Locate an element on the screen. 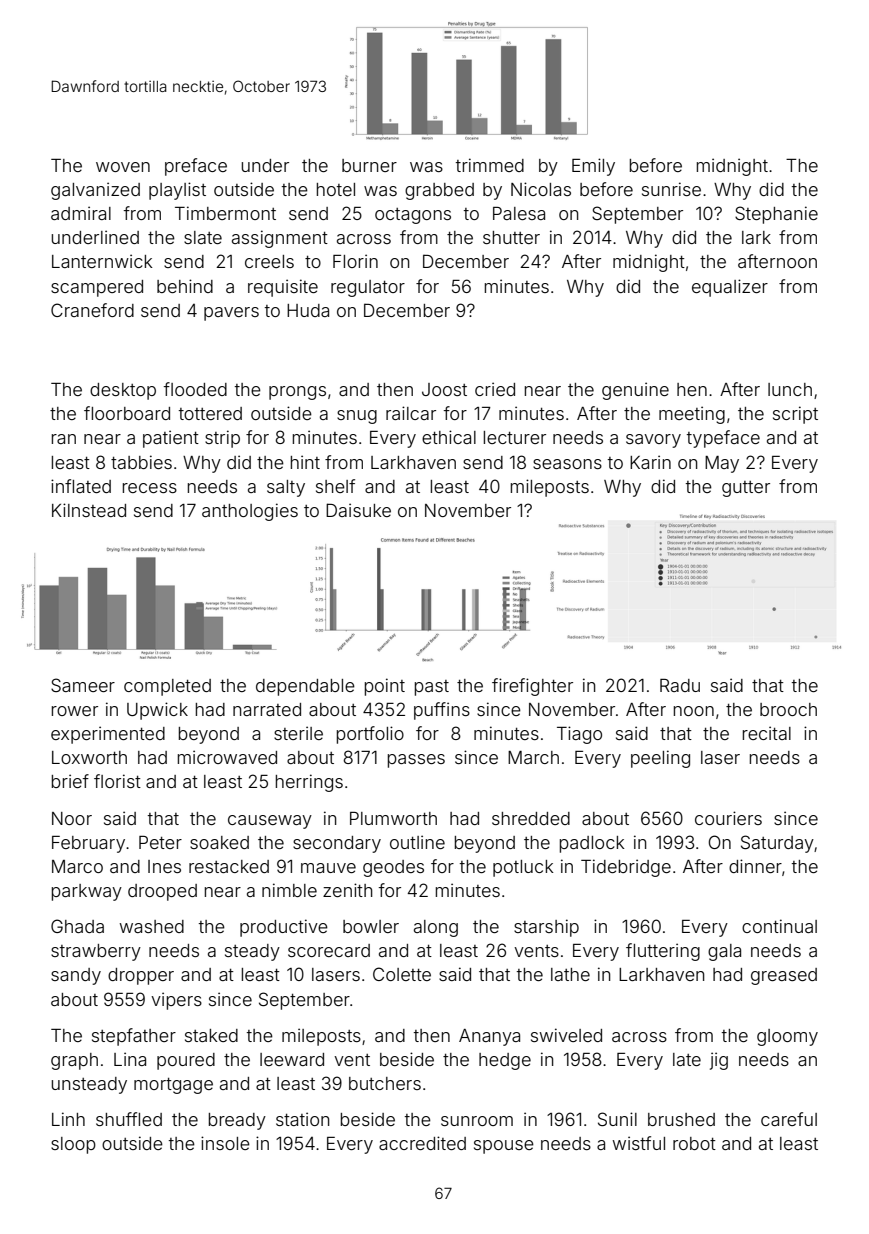 Image resolution: width=869 pixels, height=1234 pixels. jig is located at coordinates (719, 1061).
